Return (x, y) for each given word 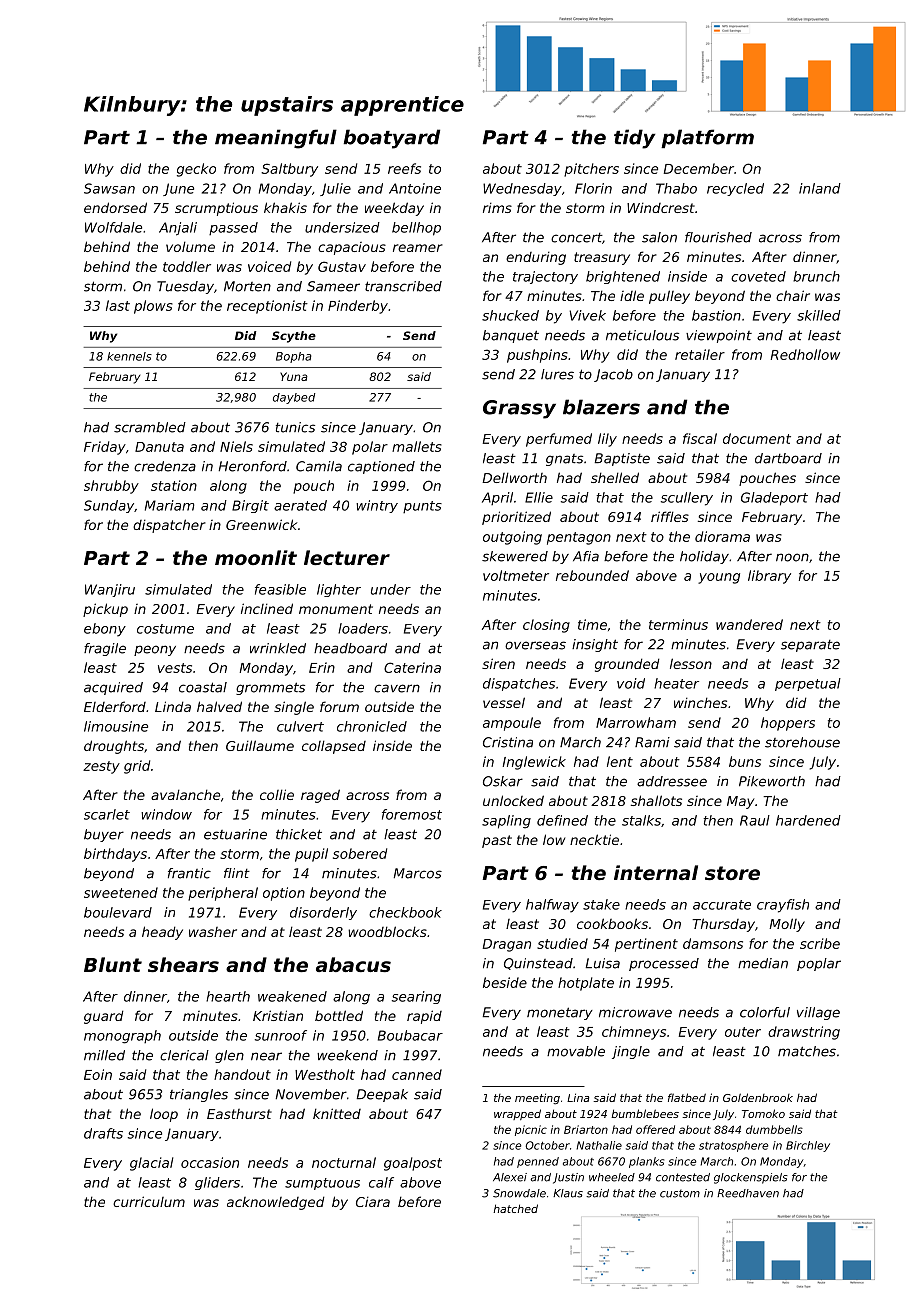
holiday (704, 557)
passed (233, 228)
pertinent (646, 945)
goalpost (413, 1164)
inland (820, 188)
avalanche (185, 794)
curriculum (149, 1201)
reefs (404, 168)
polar (370, 448)
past (497, 841)
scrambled (150, 427)
